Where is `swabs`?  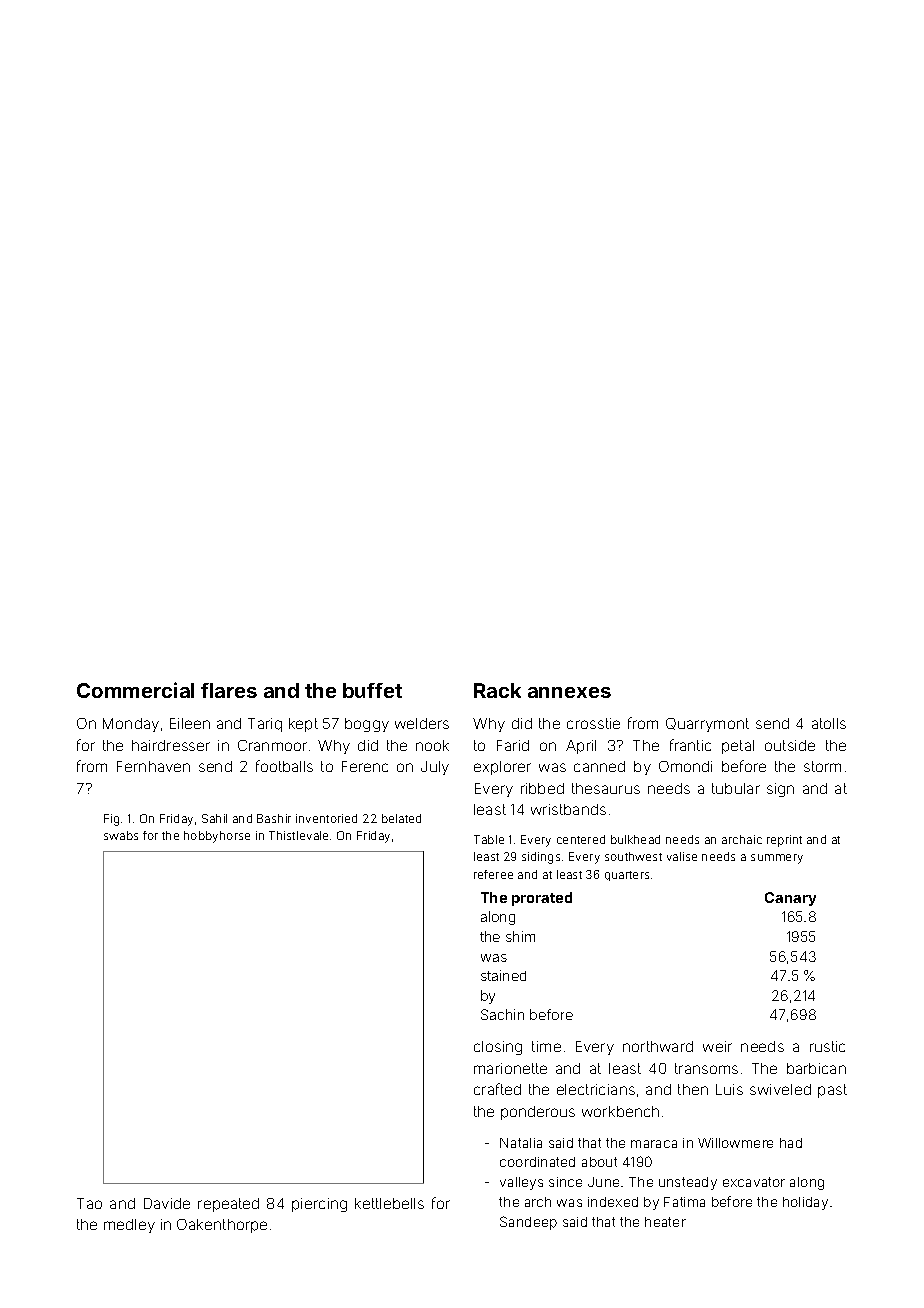
swabs is located at coordinates (121, 835).
